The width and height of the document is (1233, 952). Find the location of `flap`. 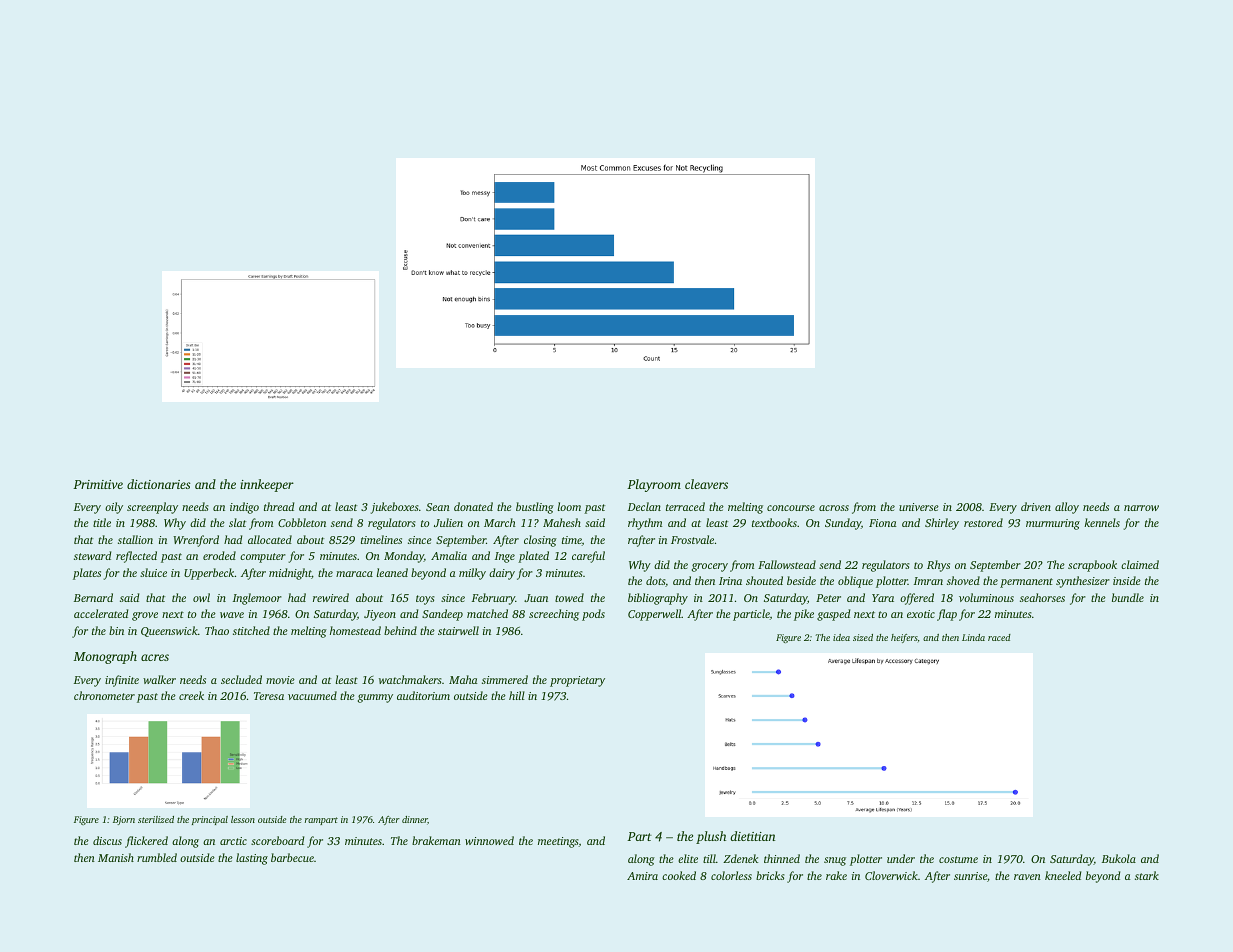

flap is located at coordinates (947, 615).
